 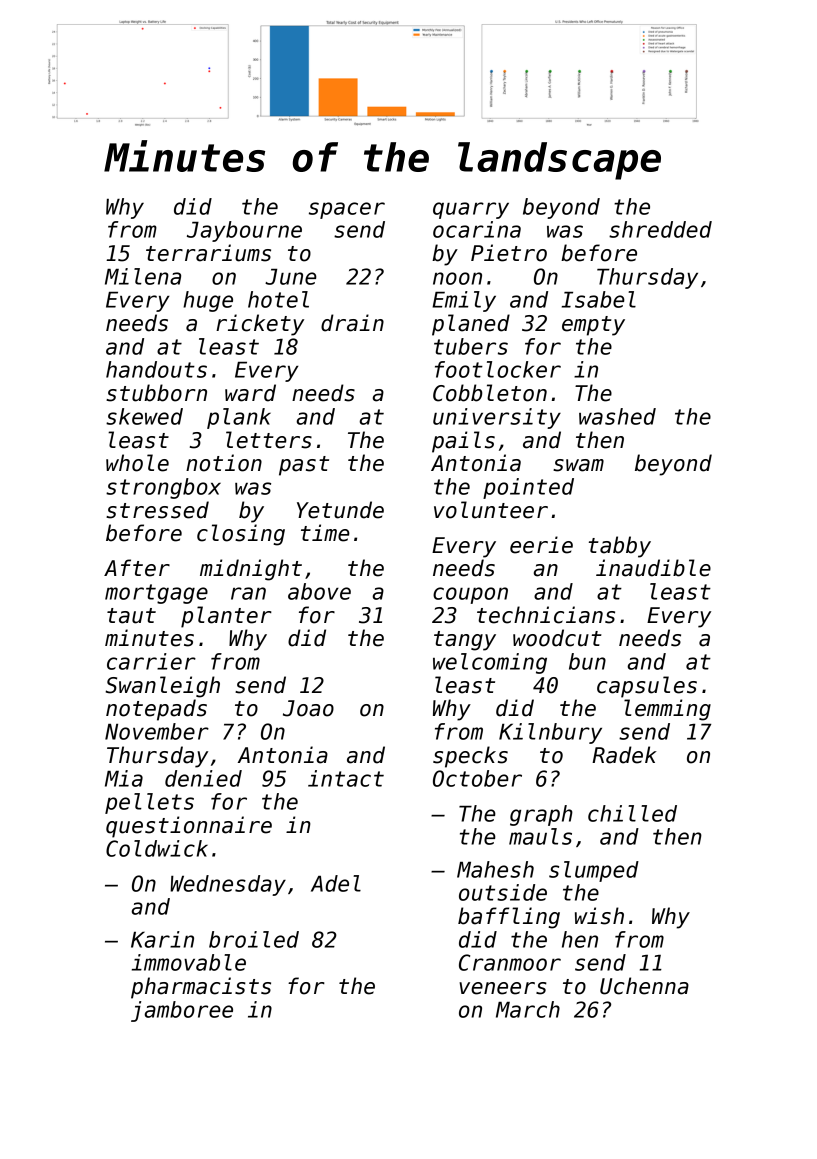 I want to click on past, so click(x=304, y=466).
